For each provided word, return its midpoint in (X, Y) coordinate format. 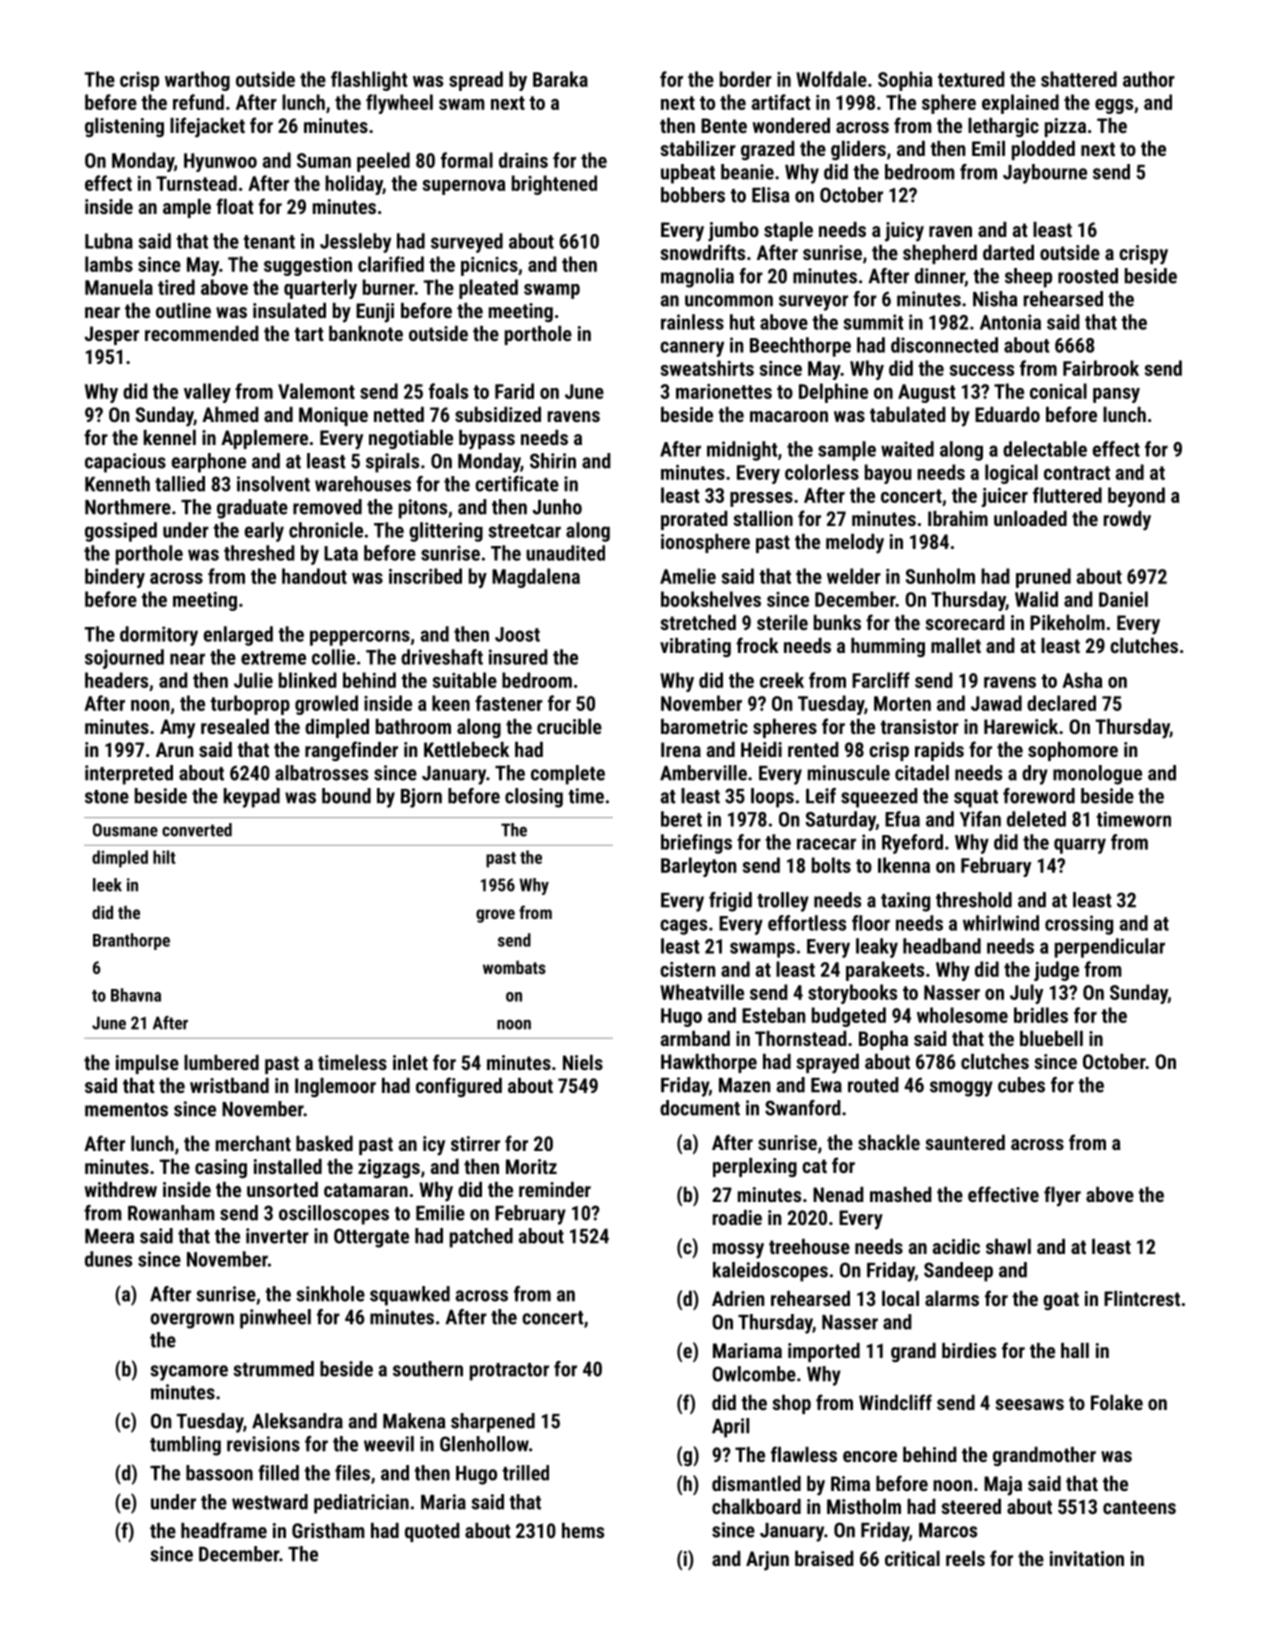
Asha (1082, 680)
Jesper (112, 335)
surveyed (467, 243)
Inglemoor (335, 1087)
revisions (263, 1444)
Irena (681, 749)
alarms (952, 1298)
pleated (488, 289)
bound (346, 796)
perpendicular (1110, 948)
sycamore (189, 1373)
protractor (509, 1372)
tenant (269, 242)
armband (695, 1038)
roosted (1088, 276)
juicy (904, 232)
